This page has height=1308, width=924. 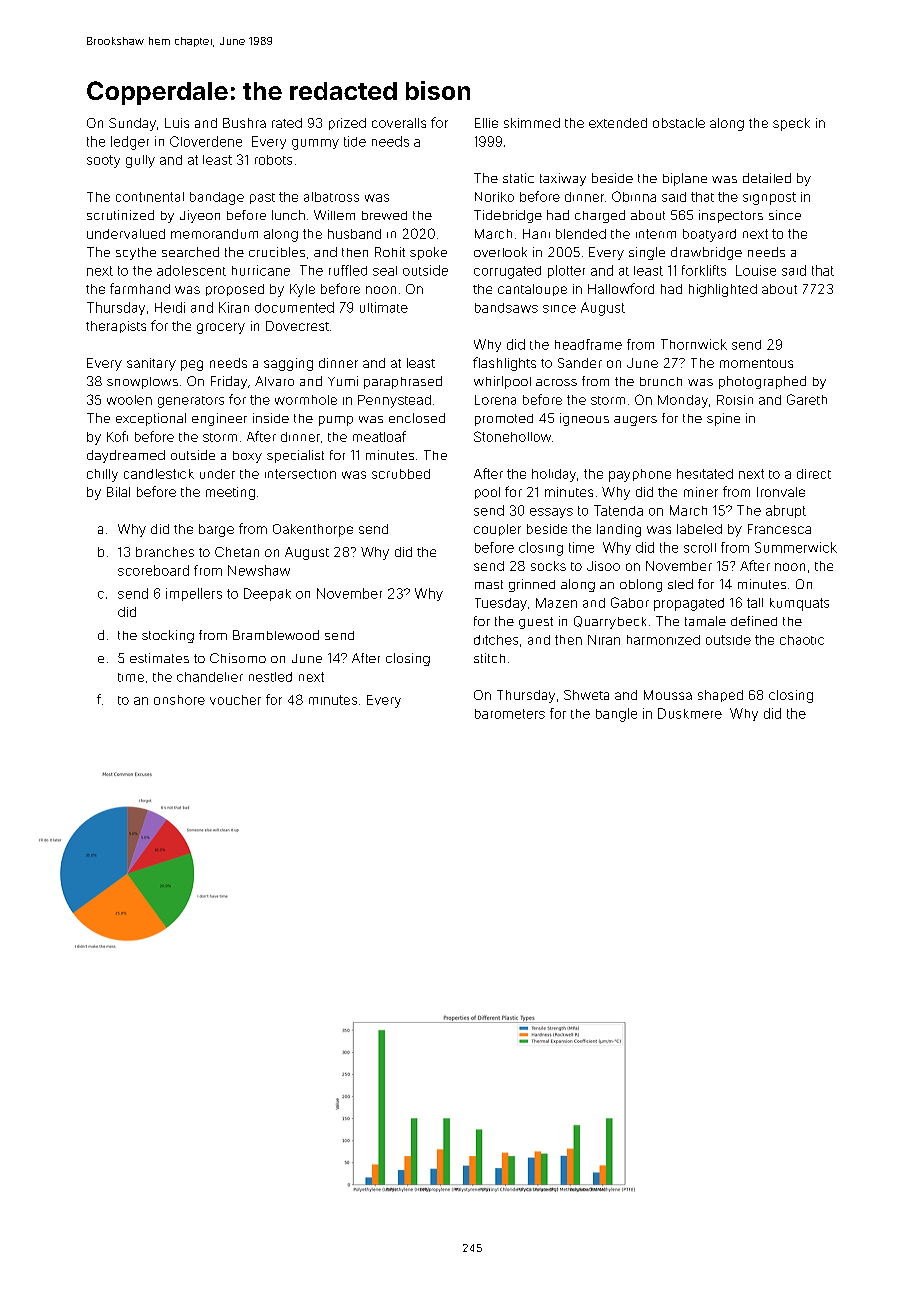 What do you see at coordinates (390, 252) in the page?
I see `Rohit` at bounding box center [390, 252].
